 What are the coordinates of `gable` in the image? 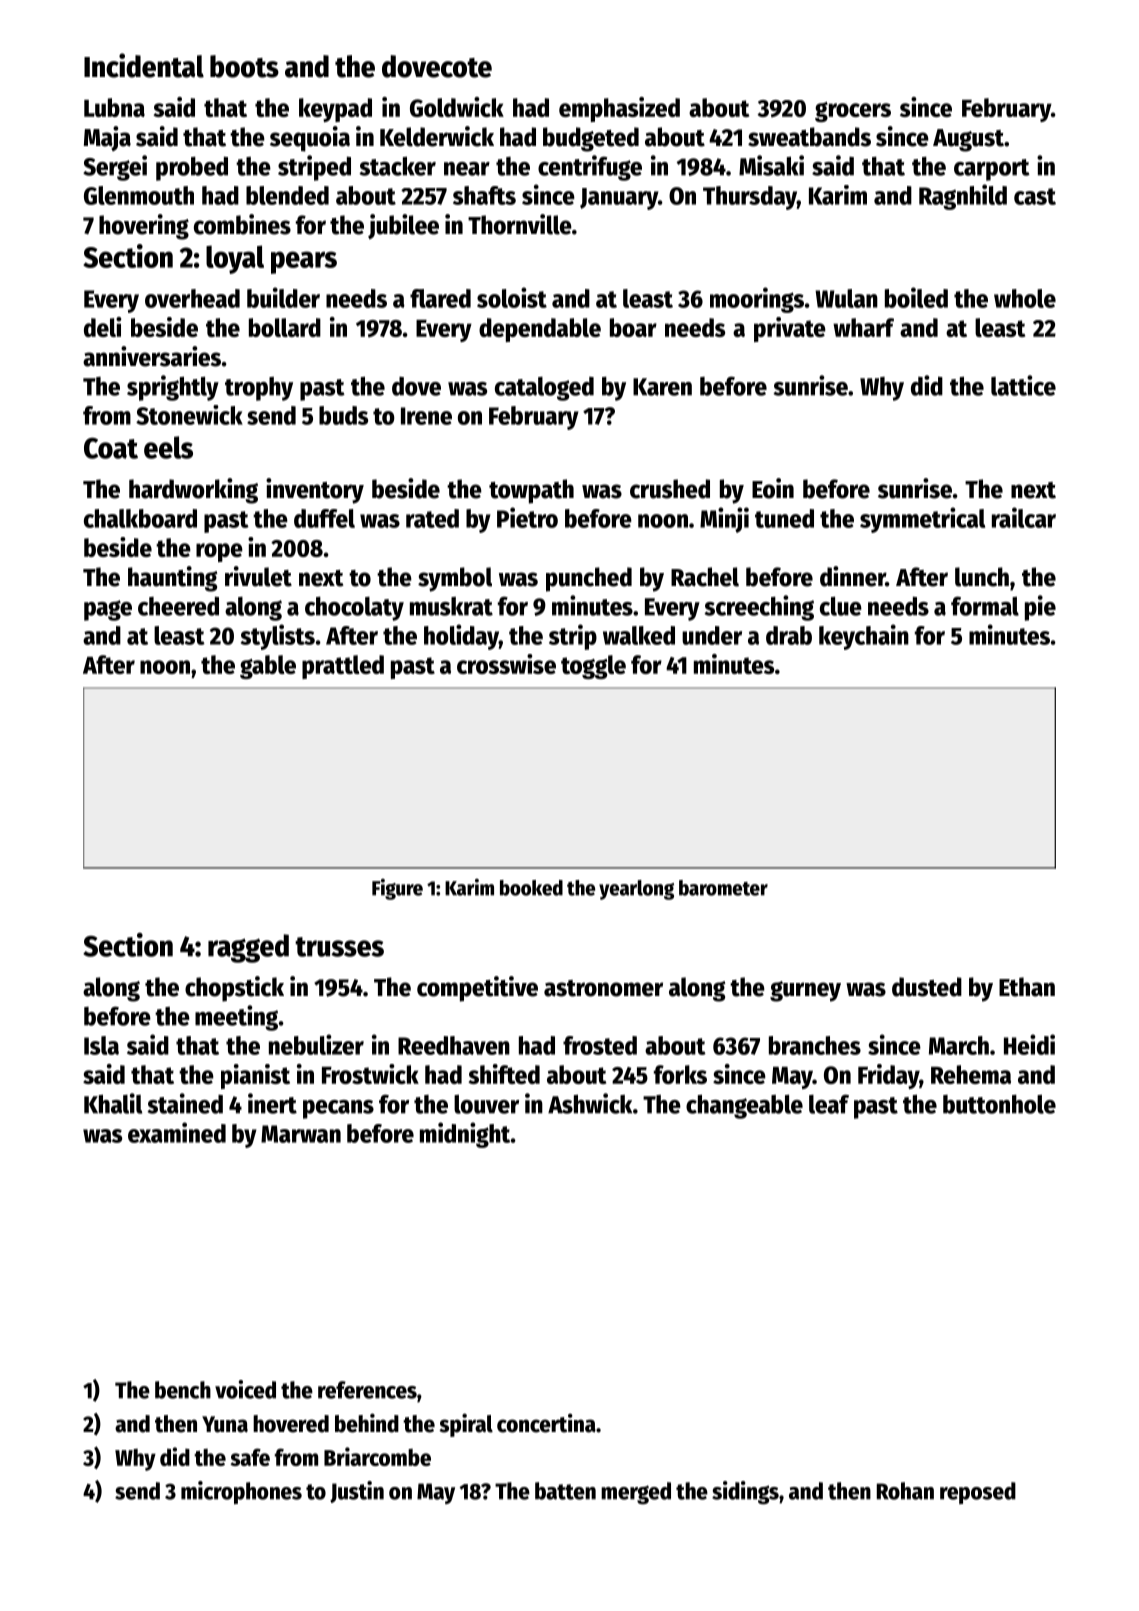 It's located at (268, 667).
